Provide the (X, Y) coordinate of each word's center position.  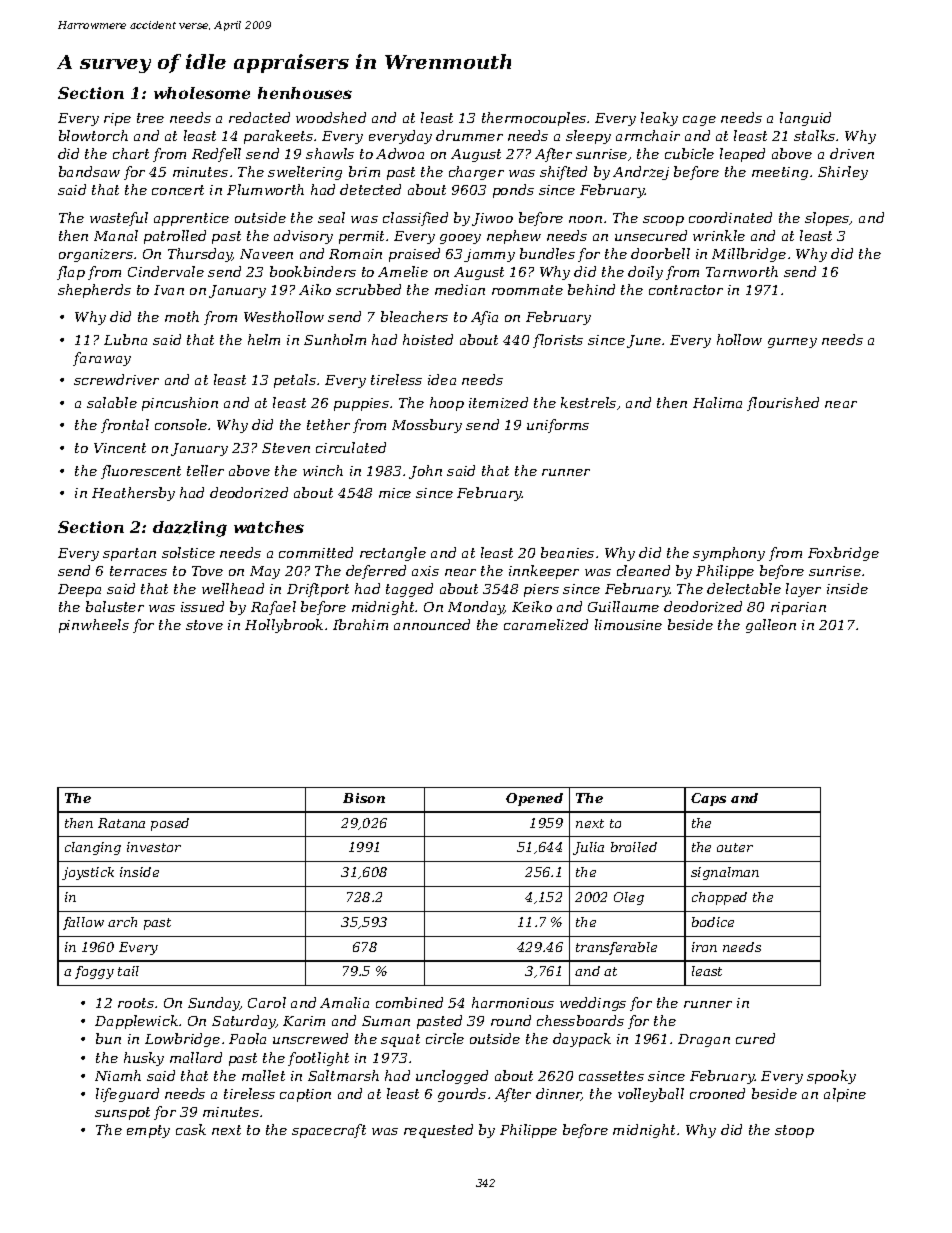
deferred (376, 572)
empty (148, 1131)
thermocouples (534, 119)
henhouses (305, 93)
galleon (771, 626)
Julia (588, 848)
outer (735, 847)
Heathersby (133, 494)
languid (805, 119)
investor (154, 847)
